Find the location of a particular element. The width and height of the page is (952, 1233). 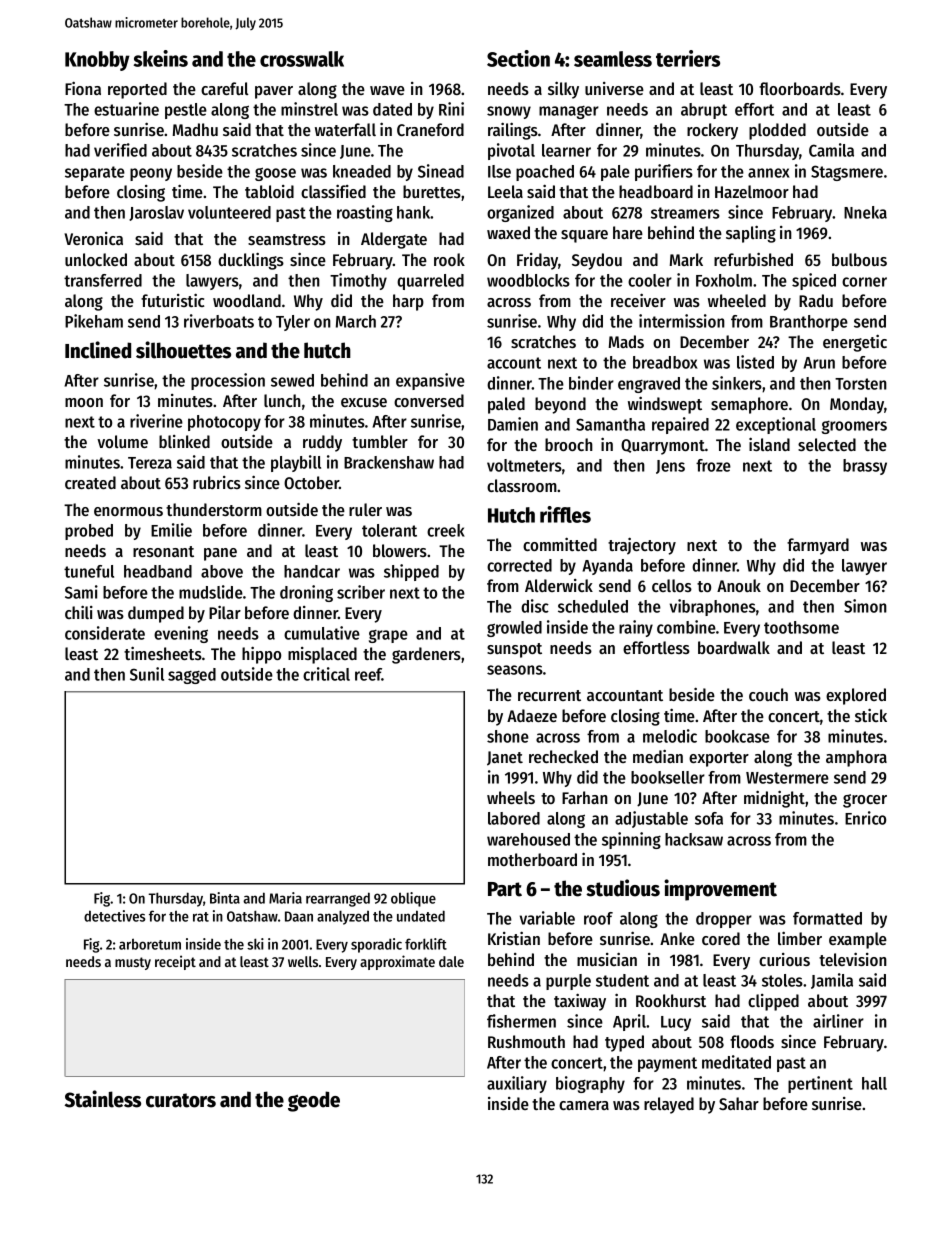

bookcase is located at coordinates (737, 736).
